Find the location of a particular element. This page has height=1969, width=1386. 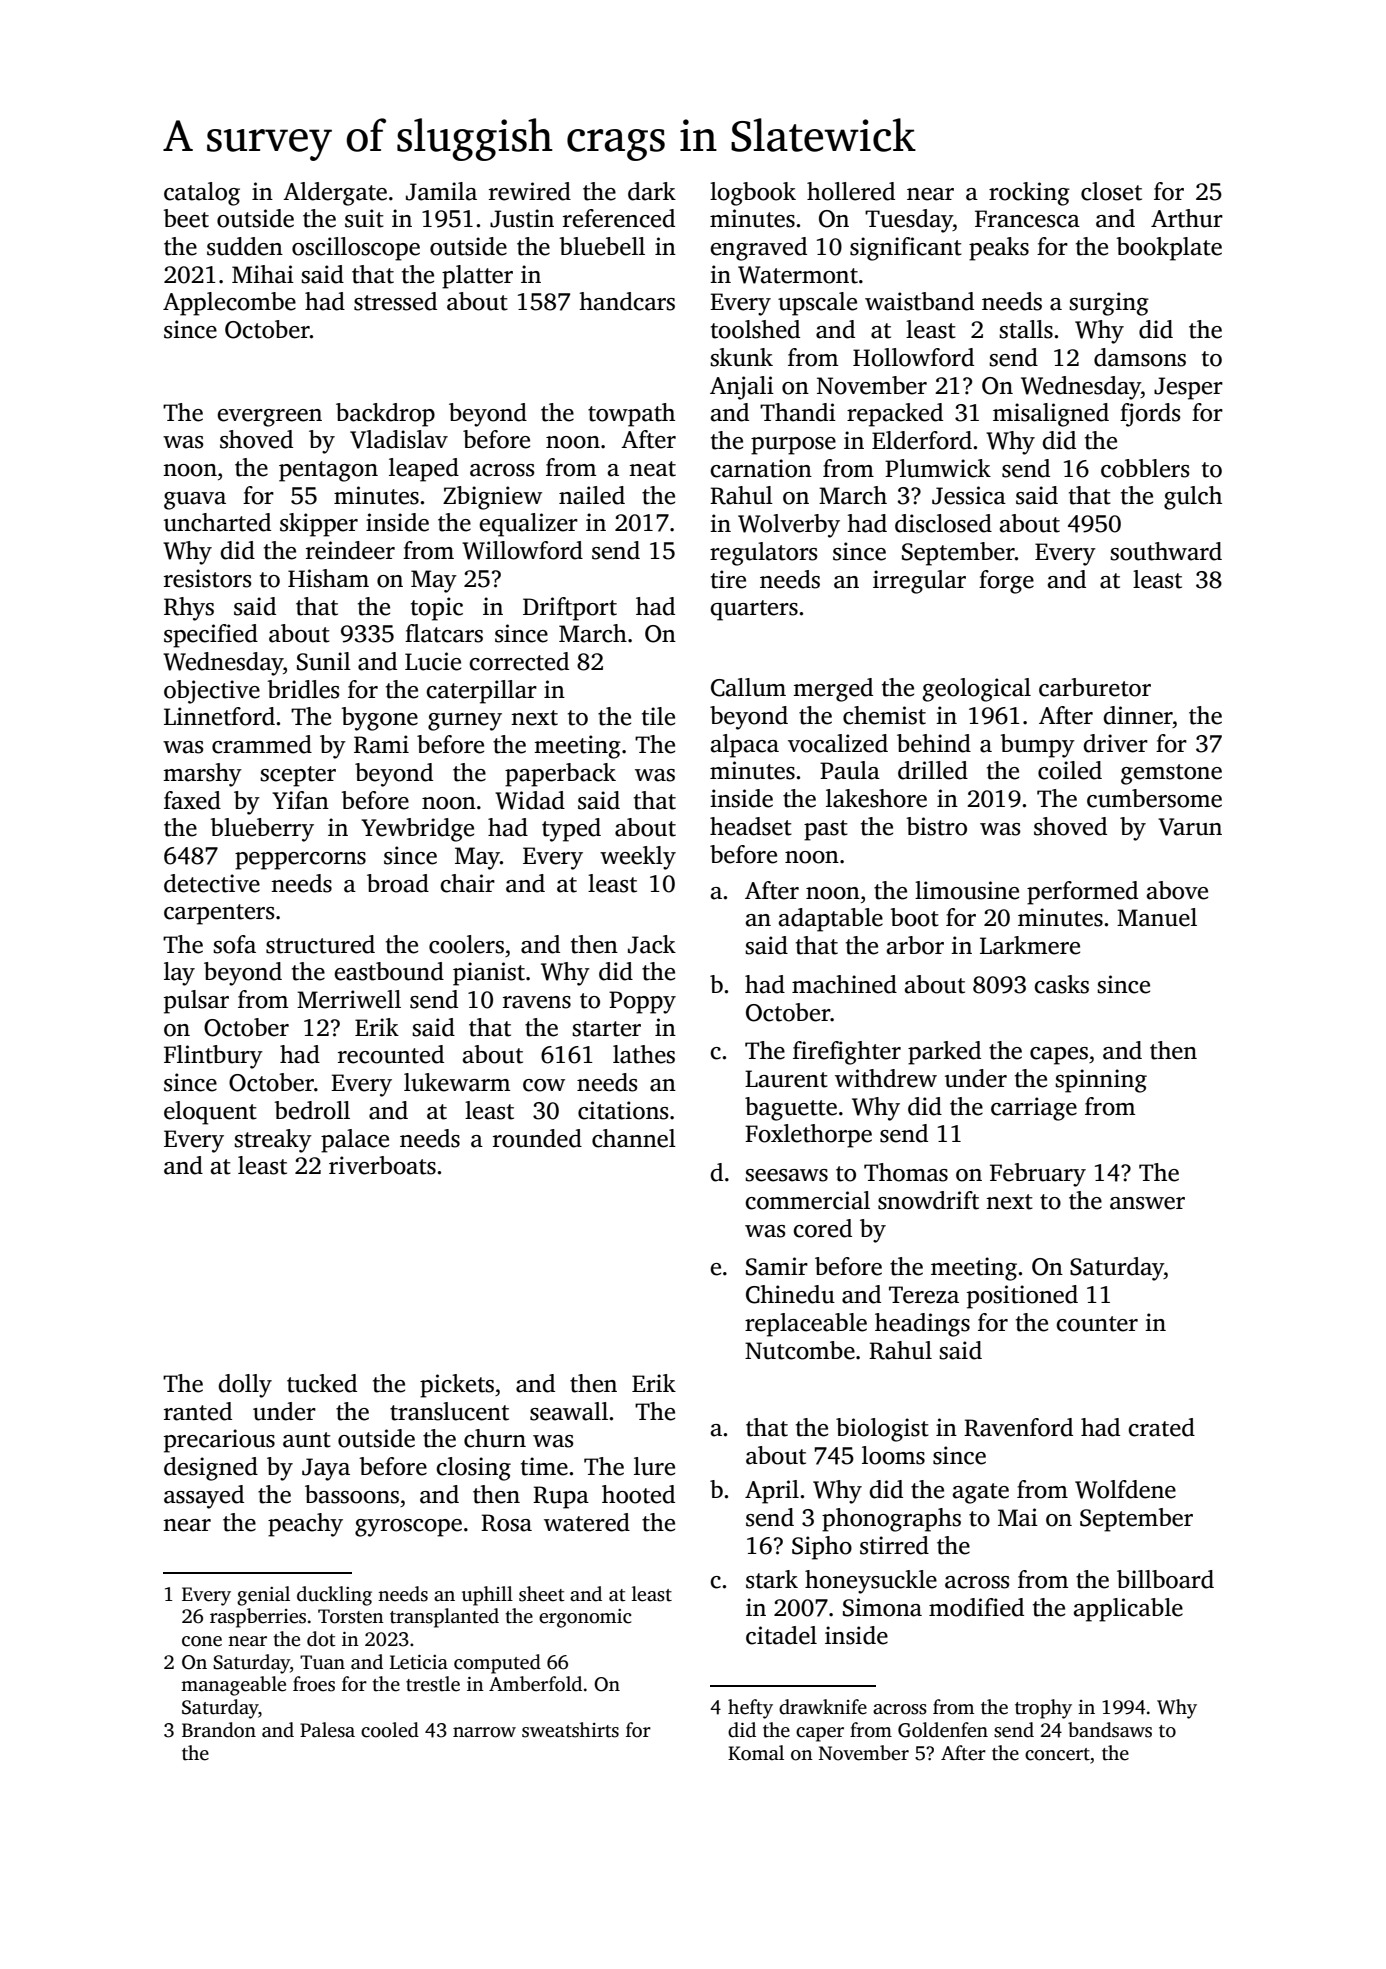

headset is located at coordinates (751, 826).
